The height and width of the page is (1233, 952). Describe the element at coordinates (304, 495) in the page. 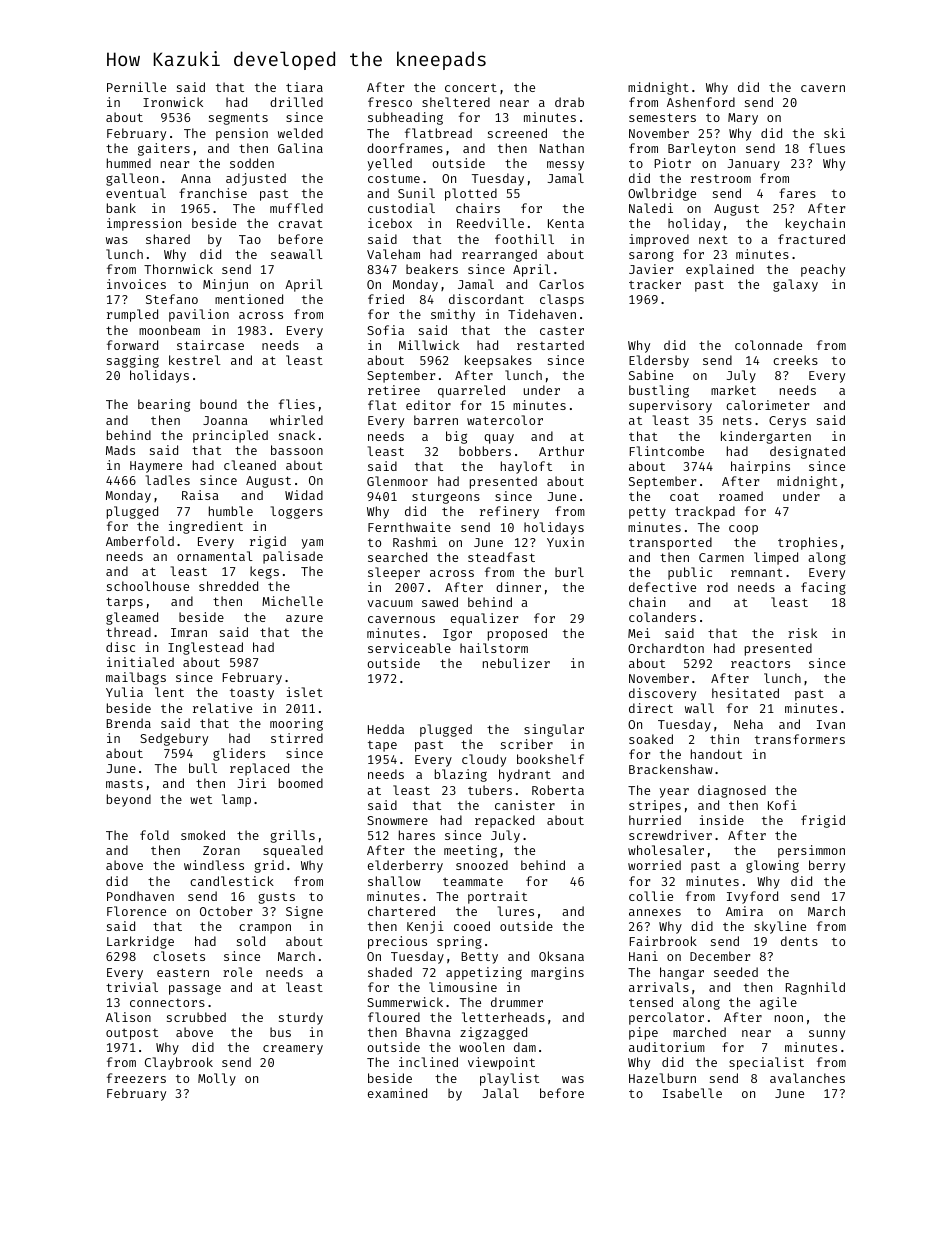

I see `Widad` at that location.
